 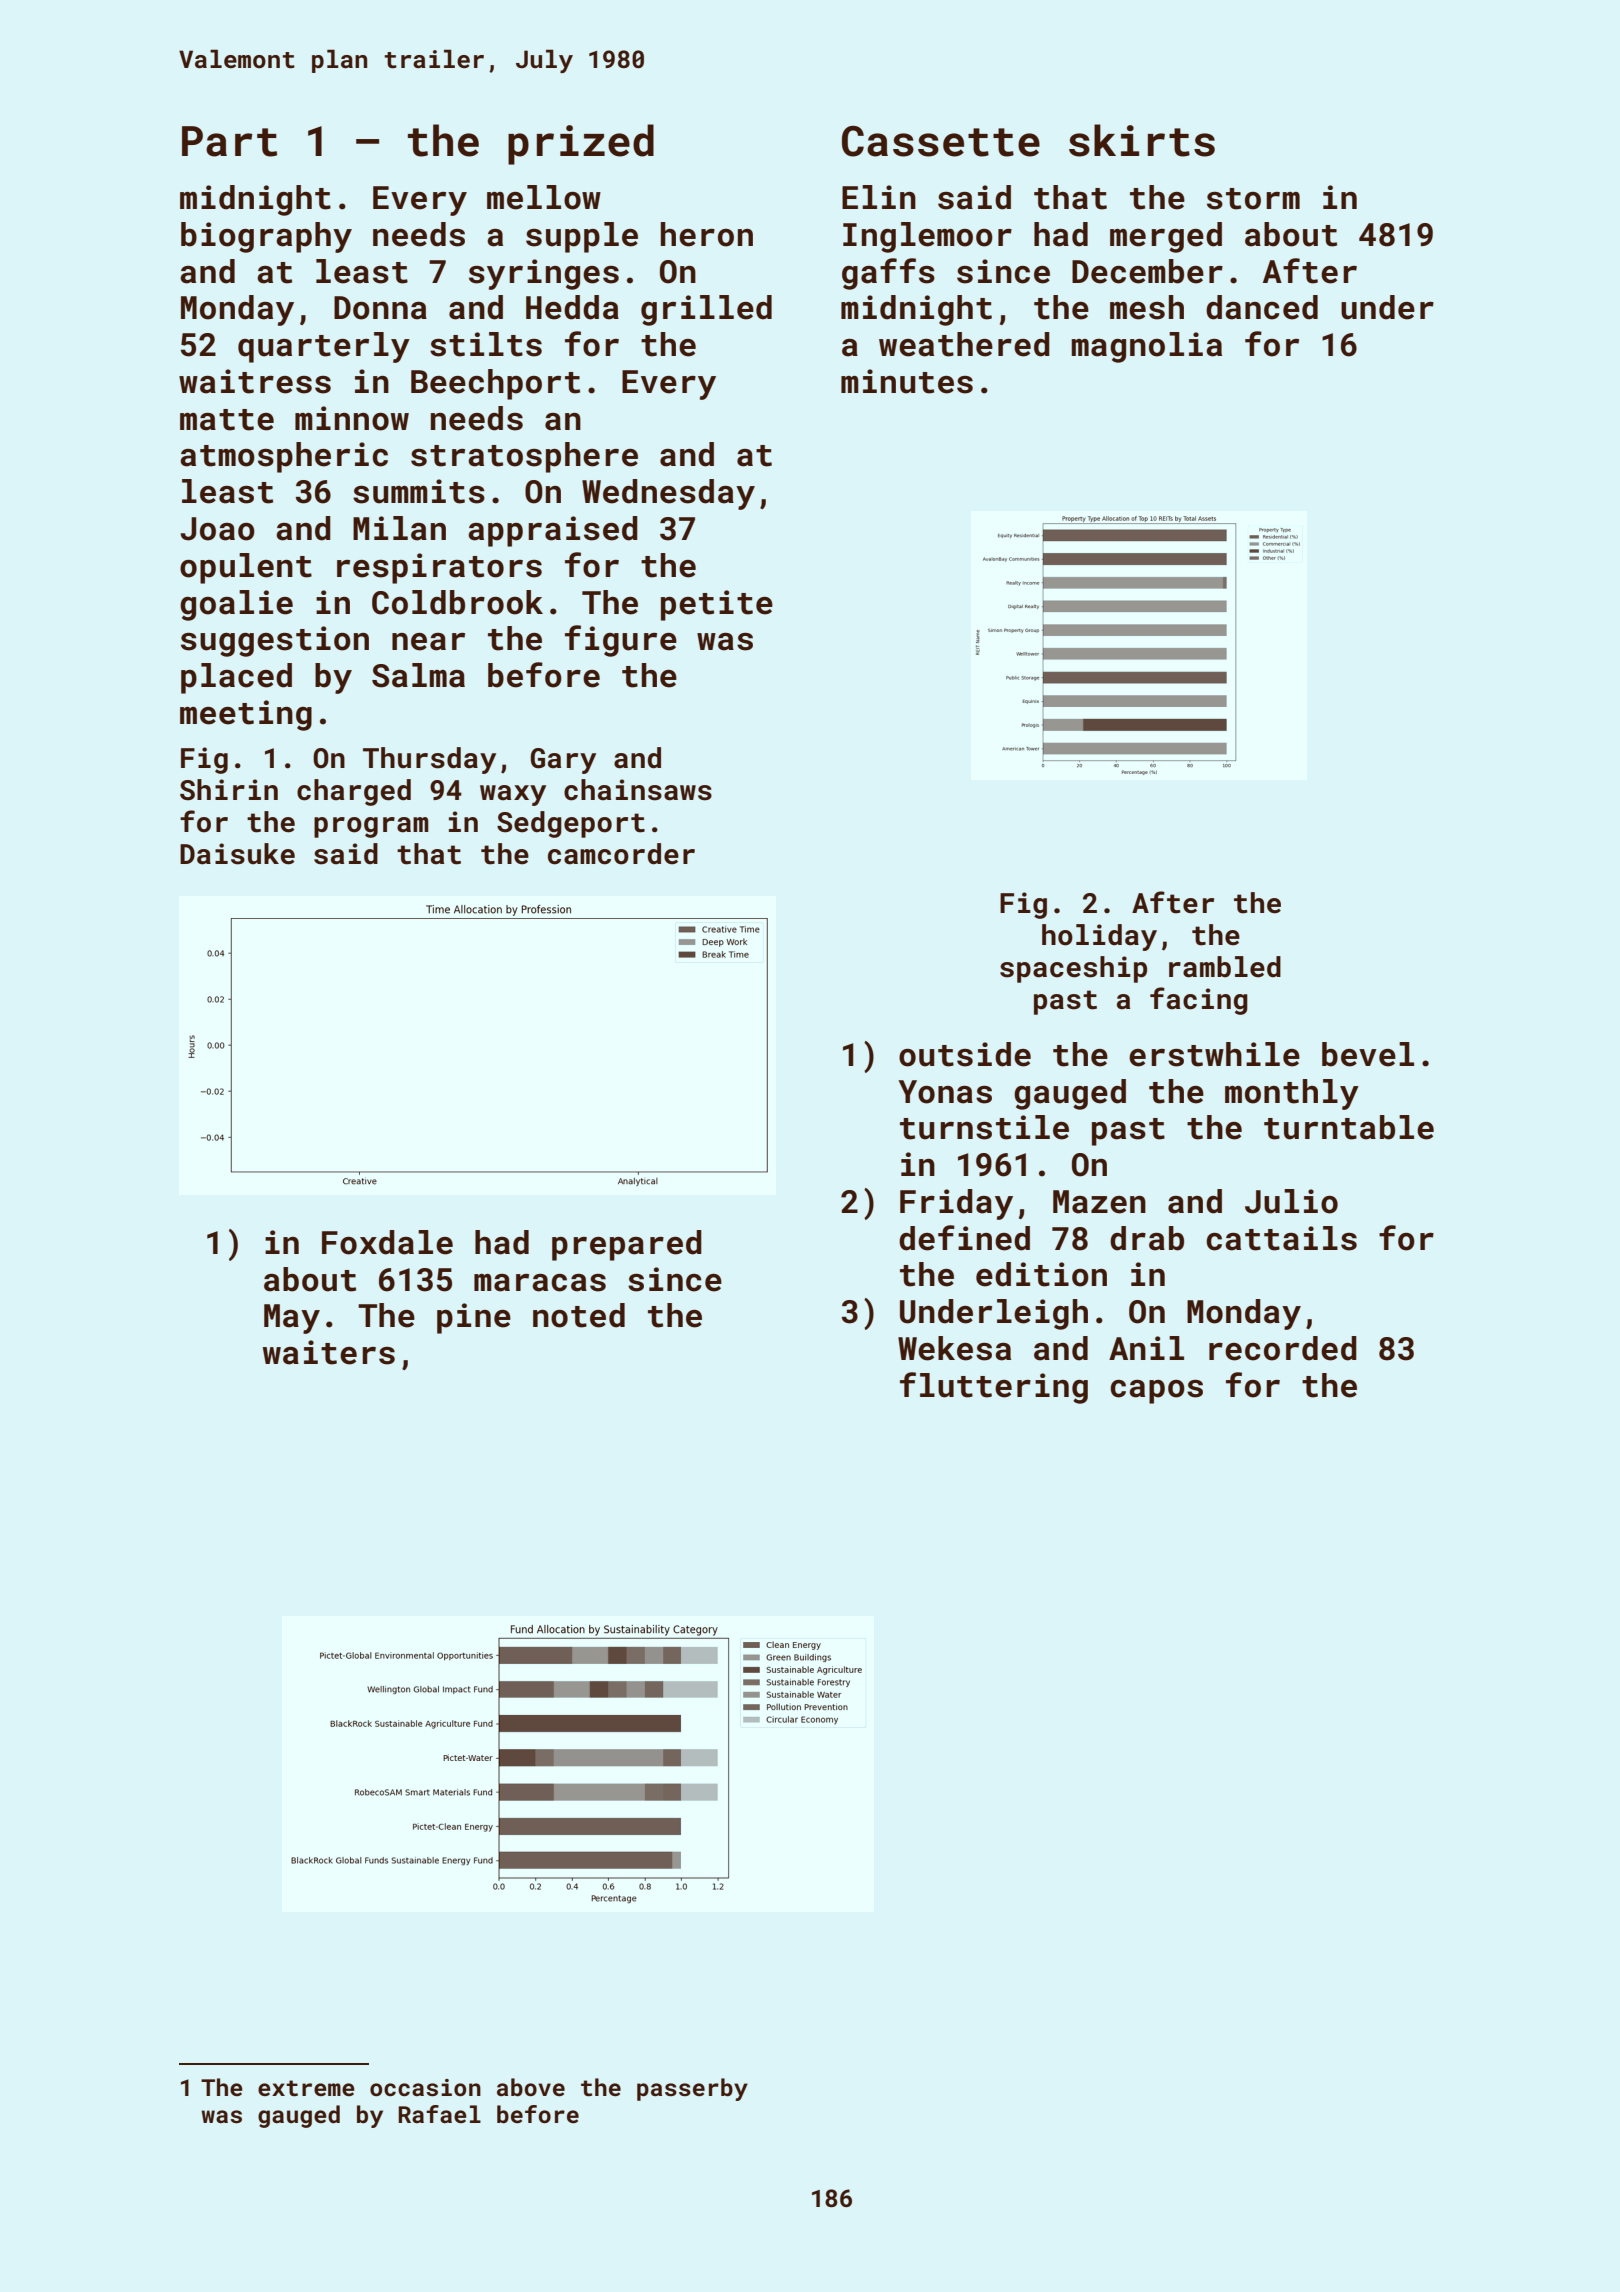 What do you see at coordinates (1225, 967) in the screenshot?
I see `rambled` at bounding box center [1225, 967].
